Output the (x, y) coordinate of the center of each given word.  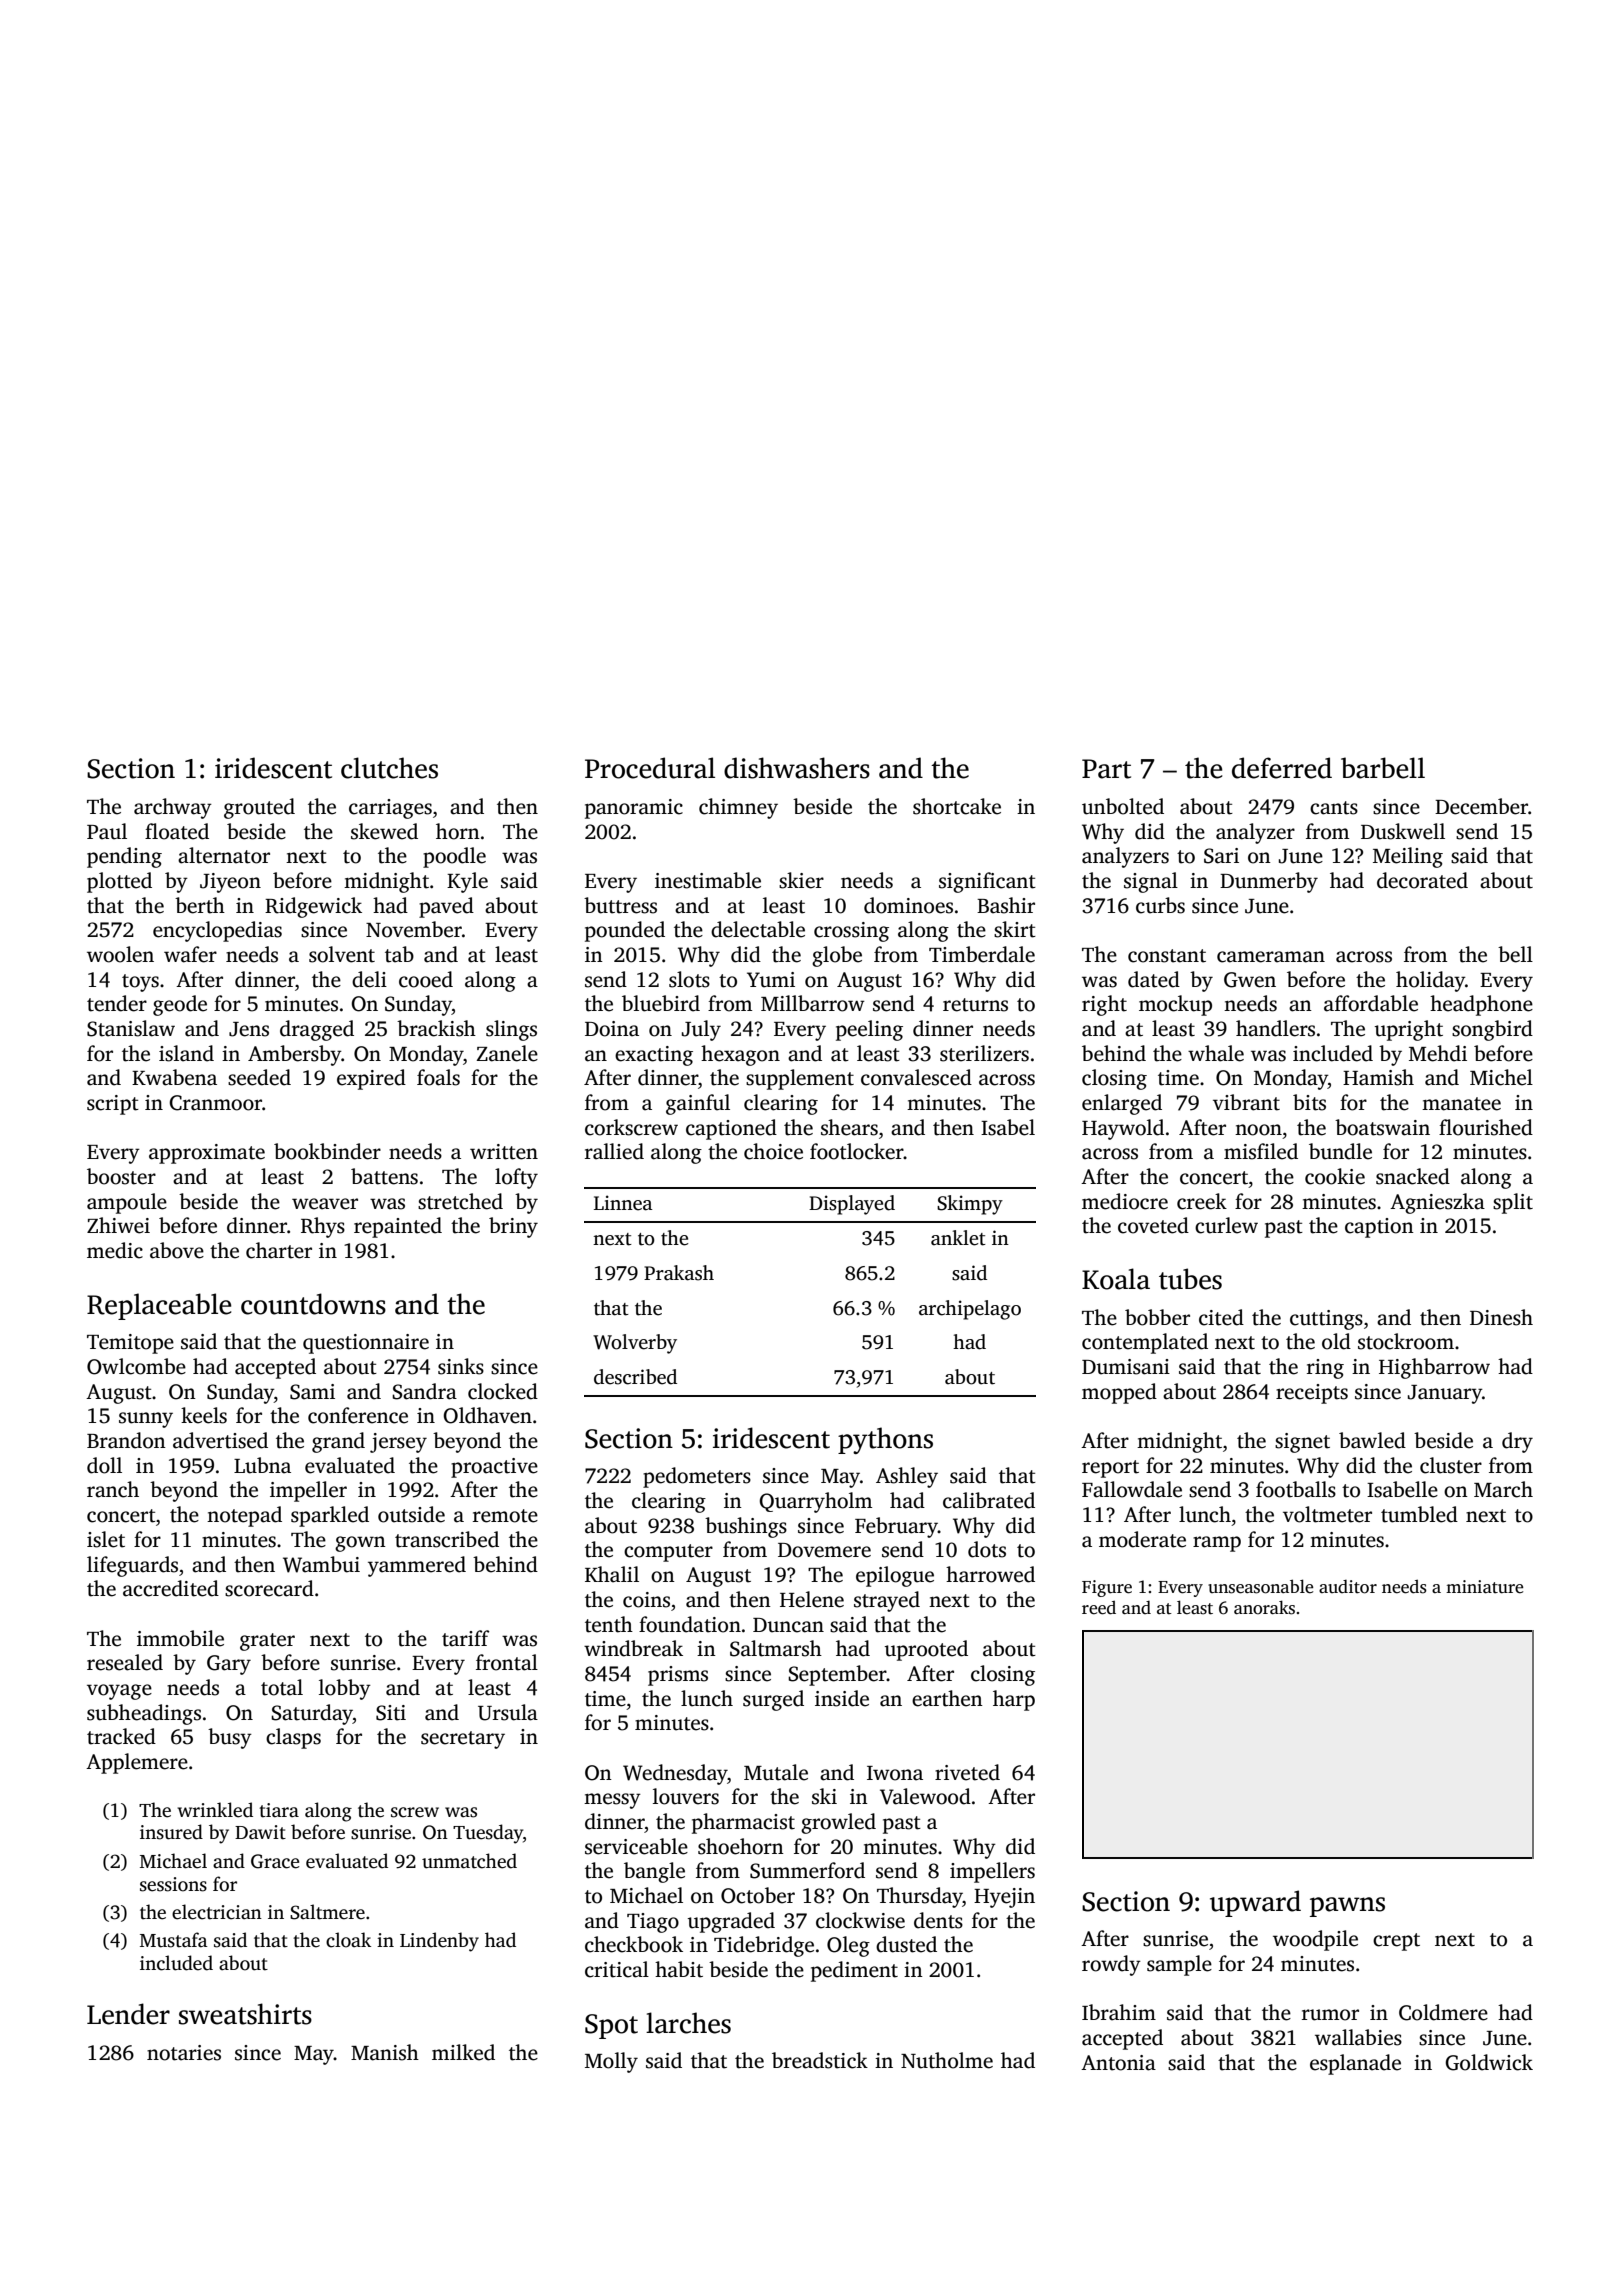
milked (463, 2052)
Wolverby (635, 1344)
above (177, 1250)
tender (117, 1003)
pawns (1347, 1907)
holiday (1430, 981)
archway (173, 808)
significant (987, 882)
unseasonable (1260, 1586)
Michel (1501, 1077)
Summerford (807, 1870)
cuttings (1326, 1320)
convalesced (916, 1077)
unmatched (469, 1861)
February (896, 1527)
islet (106, 1539)
